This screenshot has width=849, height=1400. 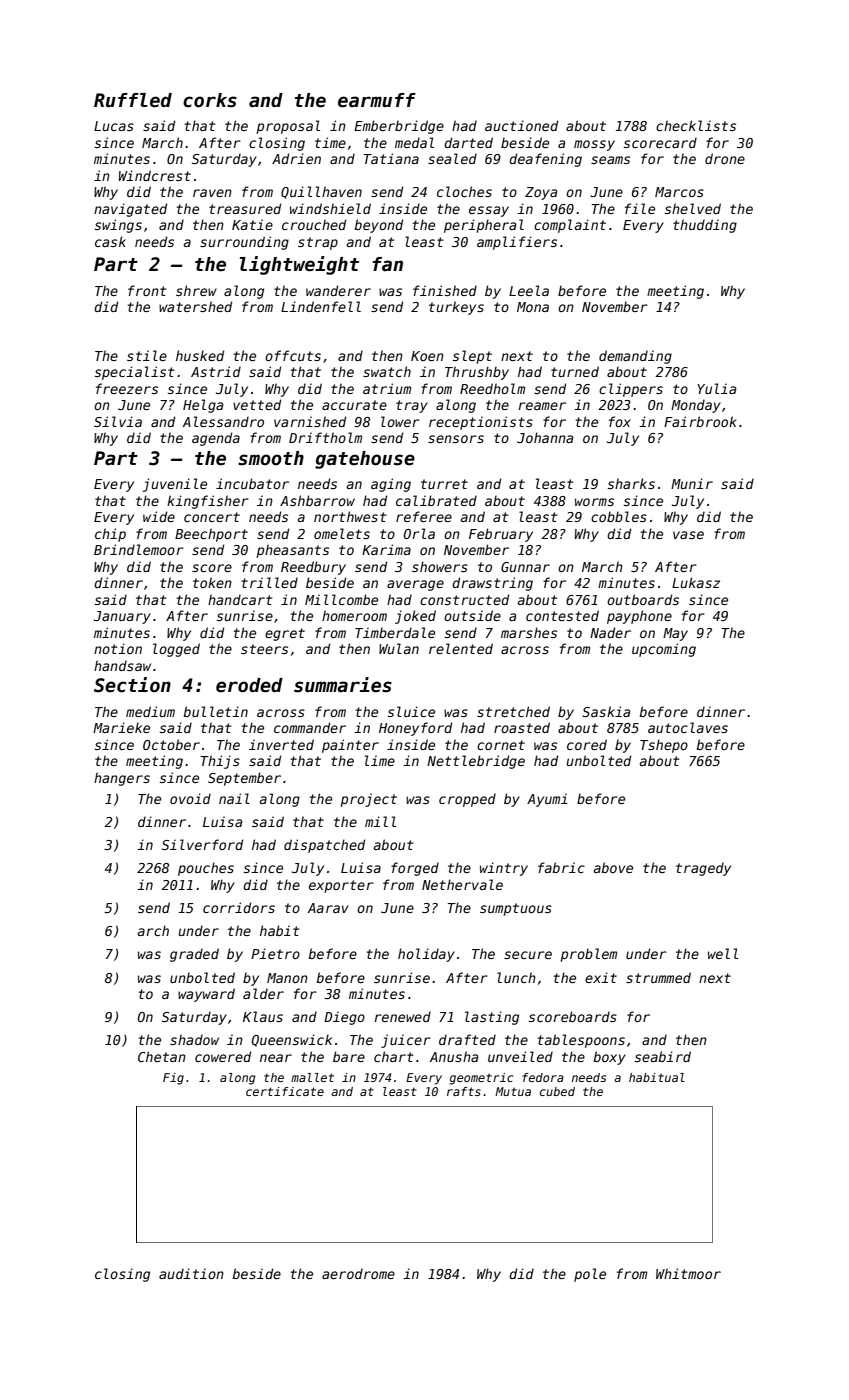 I want to click on slept, so click(x=472, y=357).
